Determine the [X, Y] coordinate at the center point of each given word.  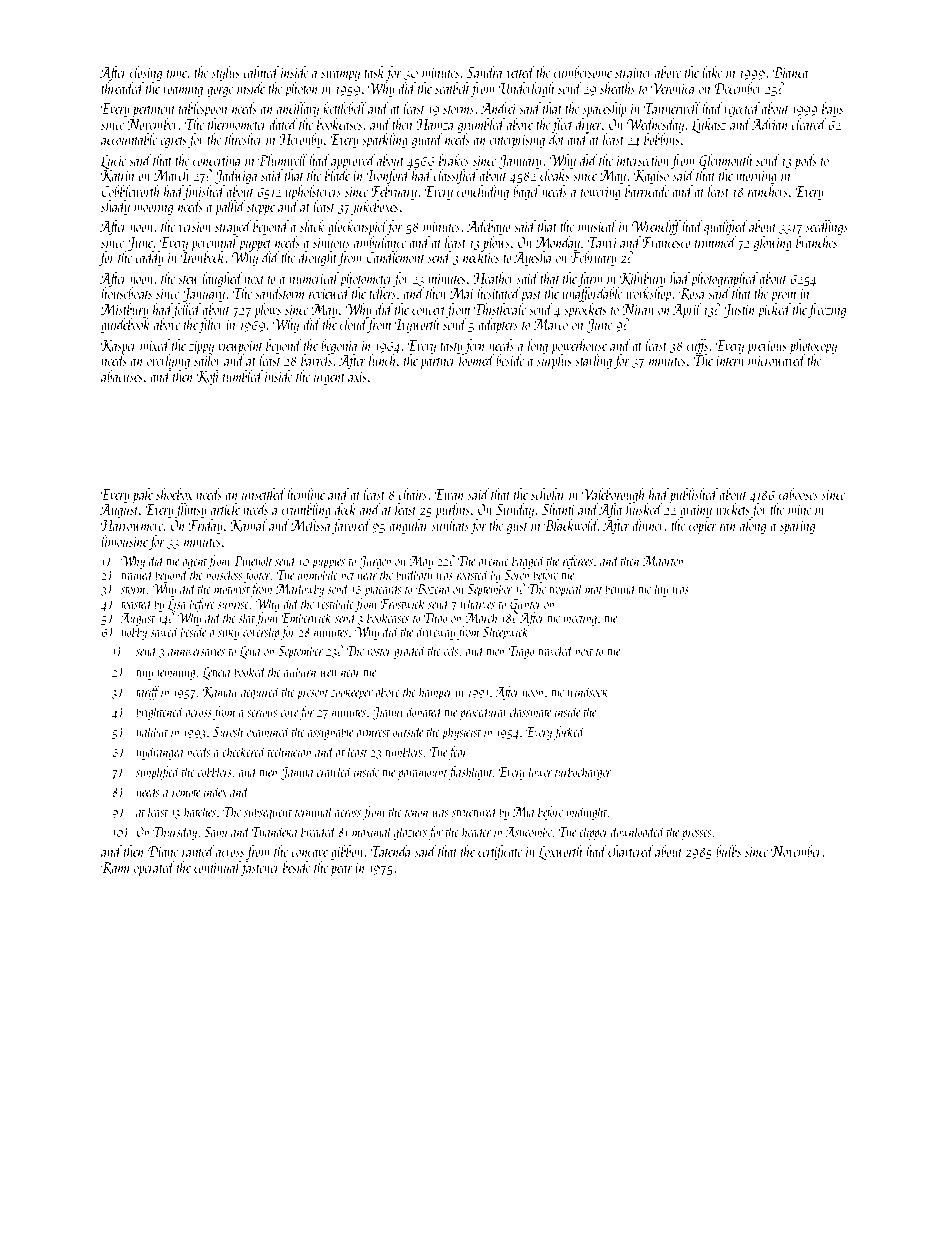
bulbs [728, 851]
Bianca [790, 72]
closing [146, 73]
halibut [152, 731]
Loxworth [560, 852]
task [374, 72]
